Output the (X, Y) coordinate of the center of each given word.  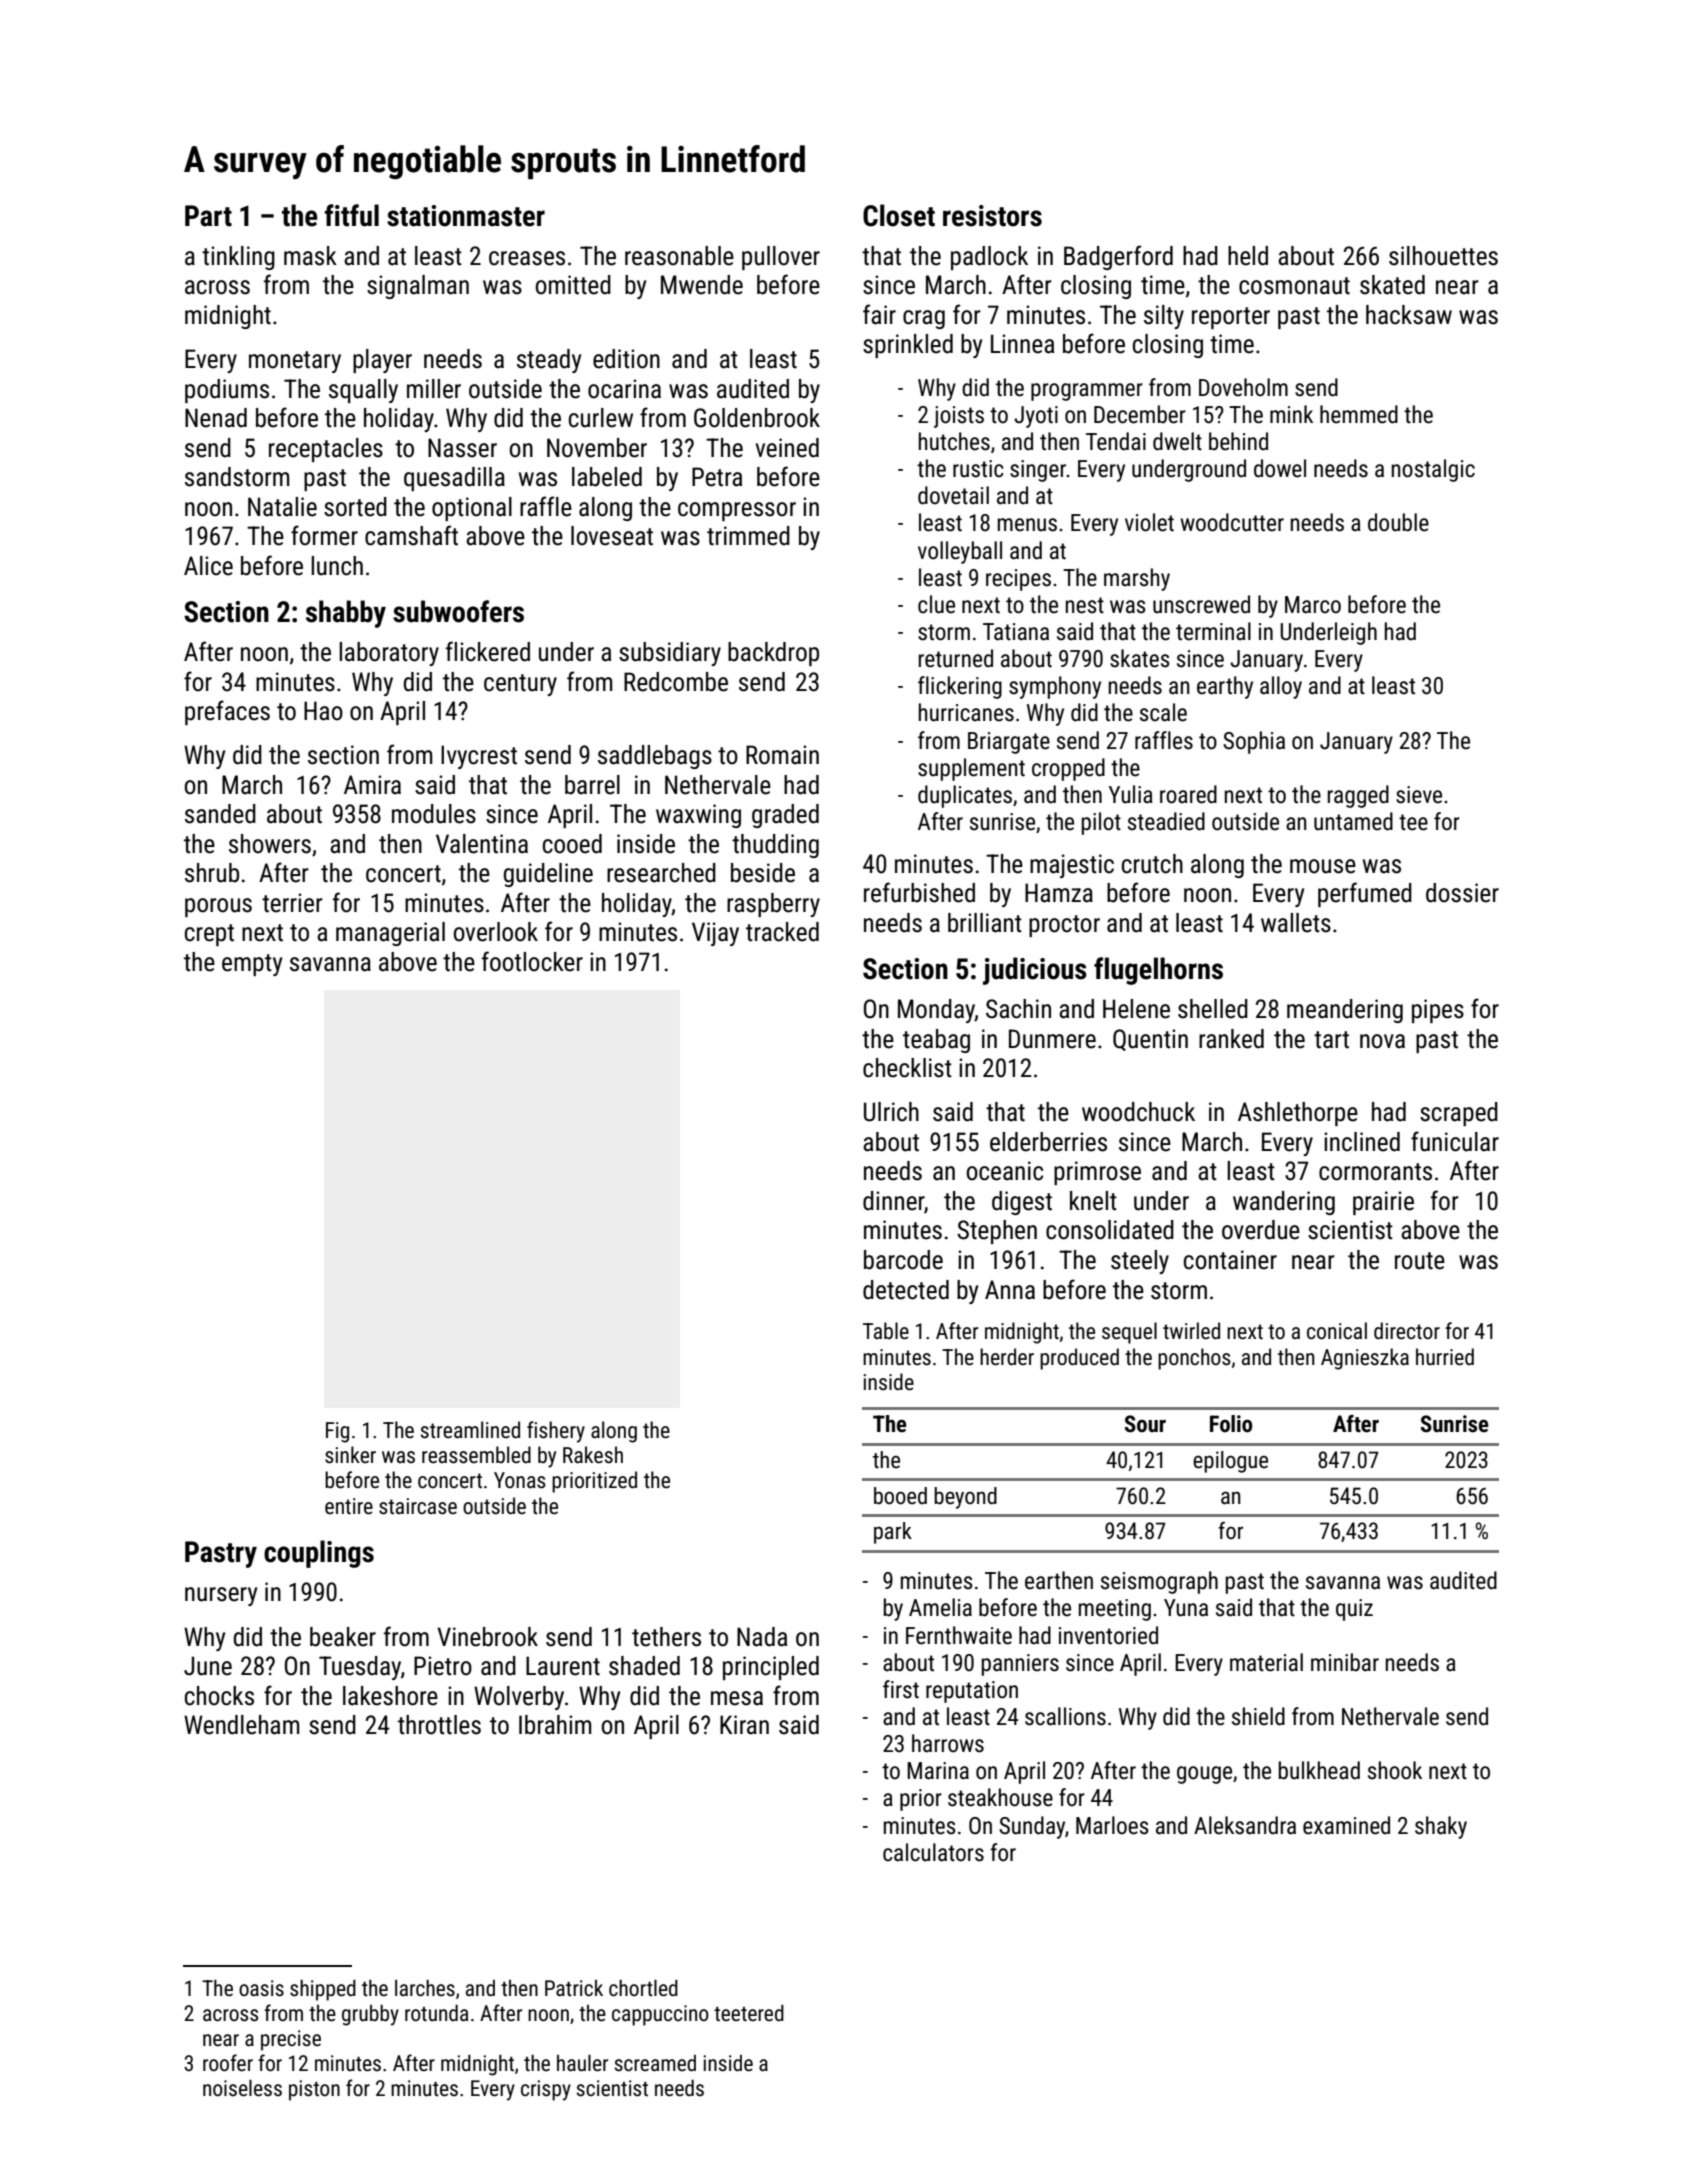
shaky (1441, 1827)
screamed (655, 2063)
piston (314, 2090)
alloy (1281, 687)
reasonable (679, 256)
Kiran (744, 1725)
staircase (418, 1506)
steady (549, 361)
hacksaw (1409, 315)
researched (661, 873)
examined (1346, 1825)
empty (252, 965)
